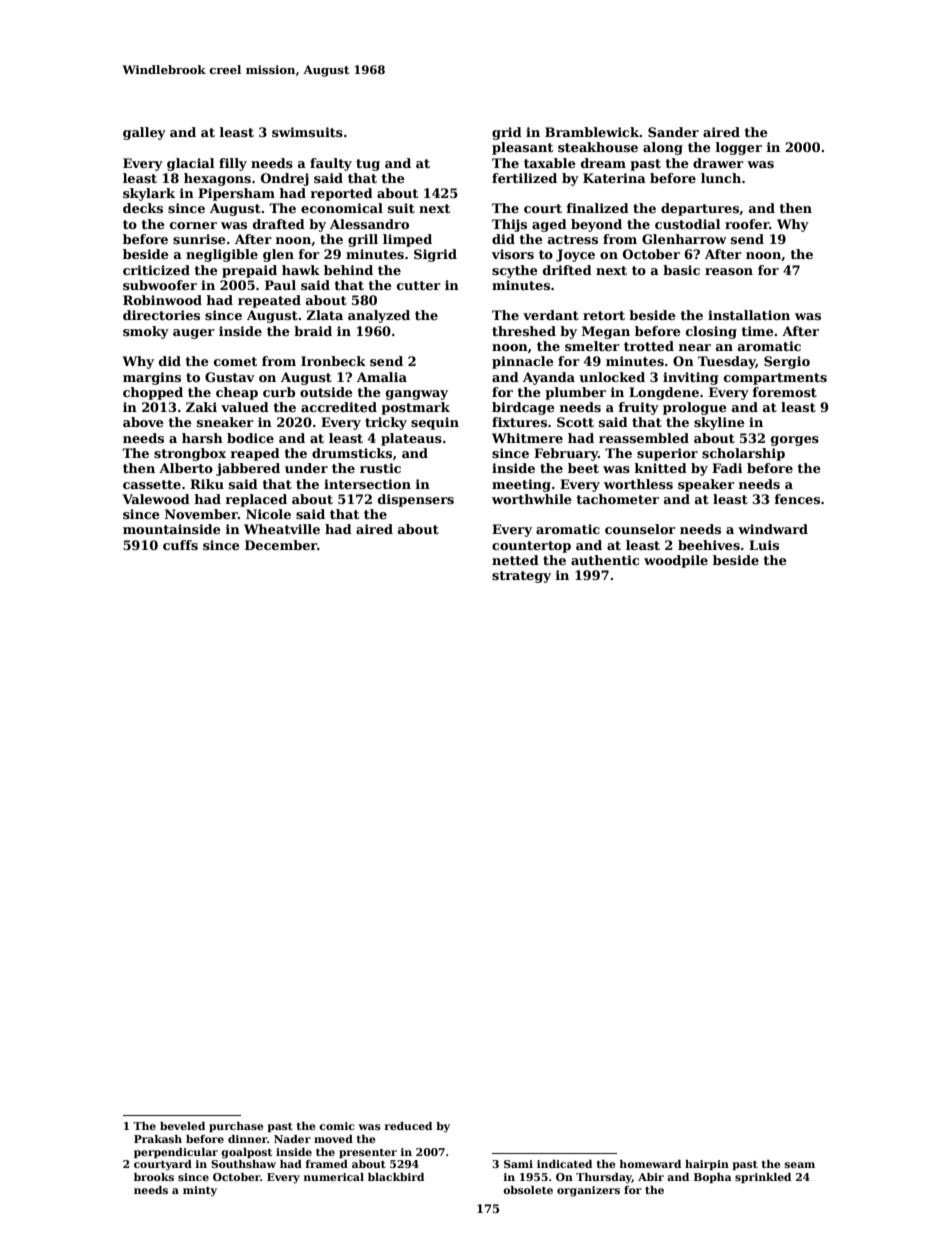 This screenshot has width=952, height=1233. What do you see at coordinates (334, 1177) in the screenshot?
I see `numerical` at bounding box center [334, 1177].
